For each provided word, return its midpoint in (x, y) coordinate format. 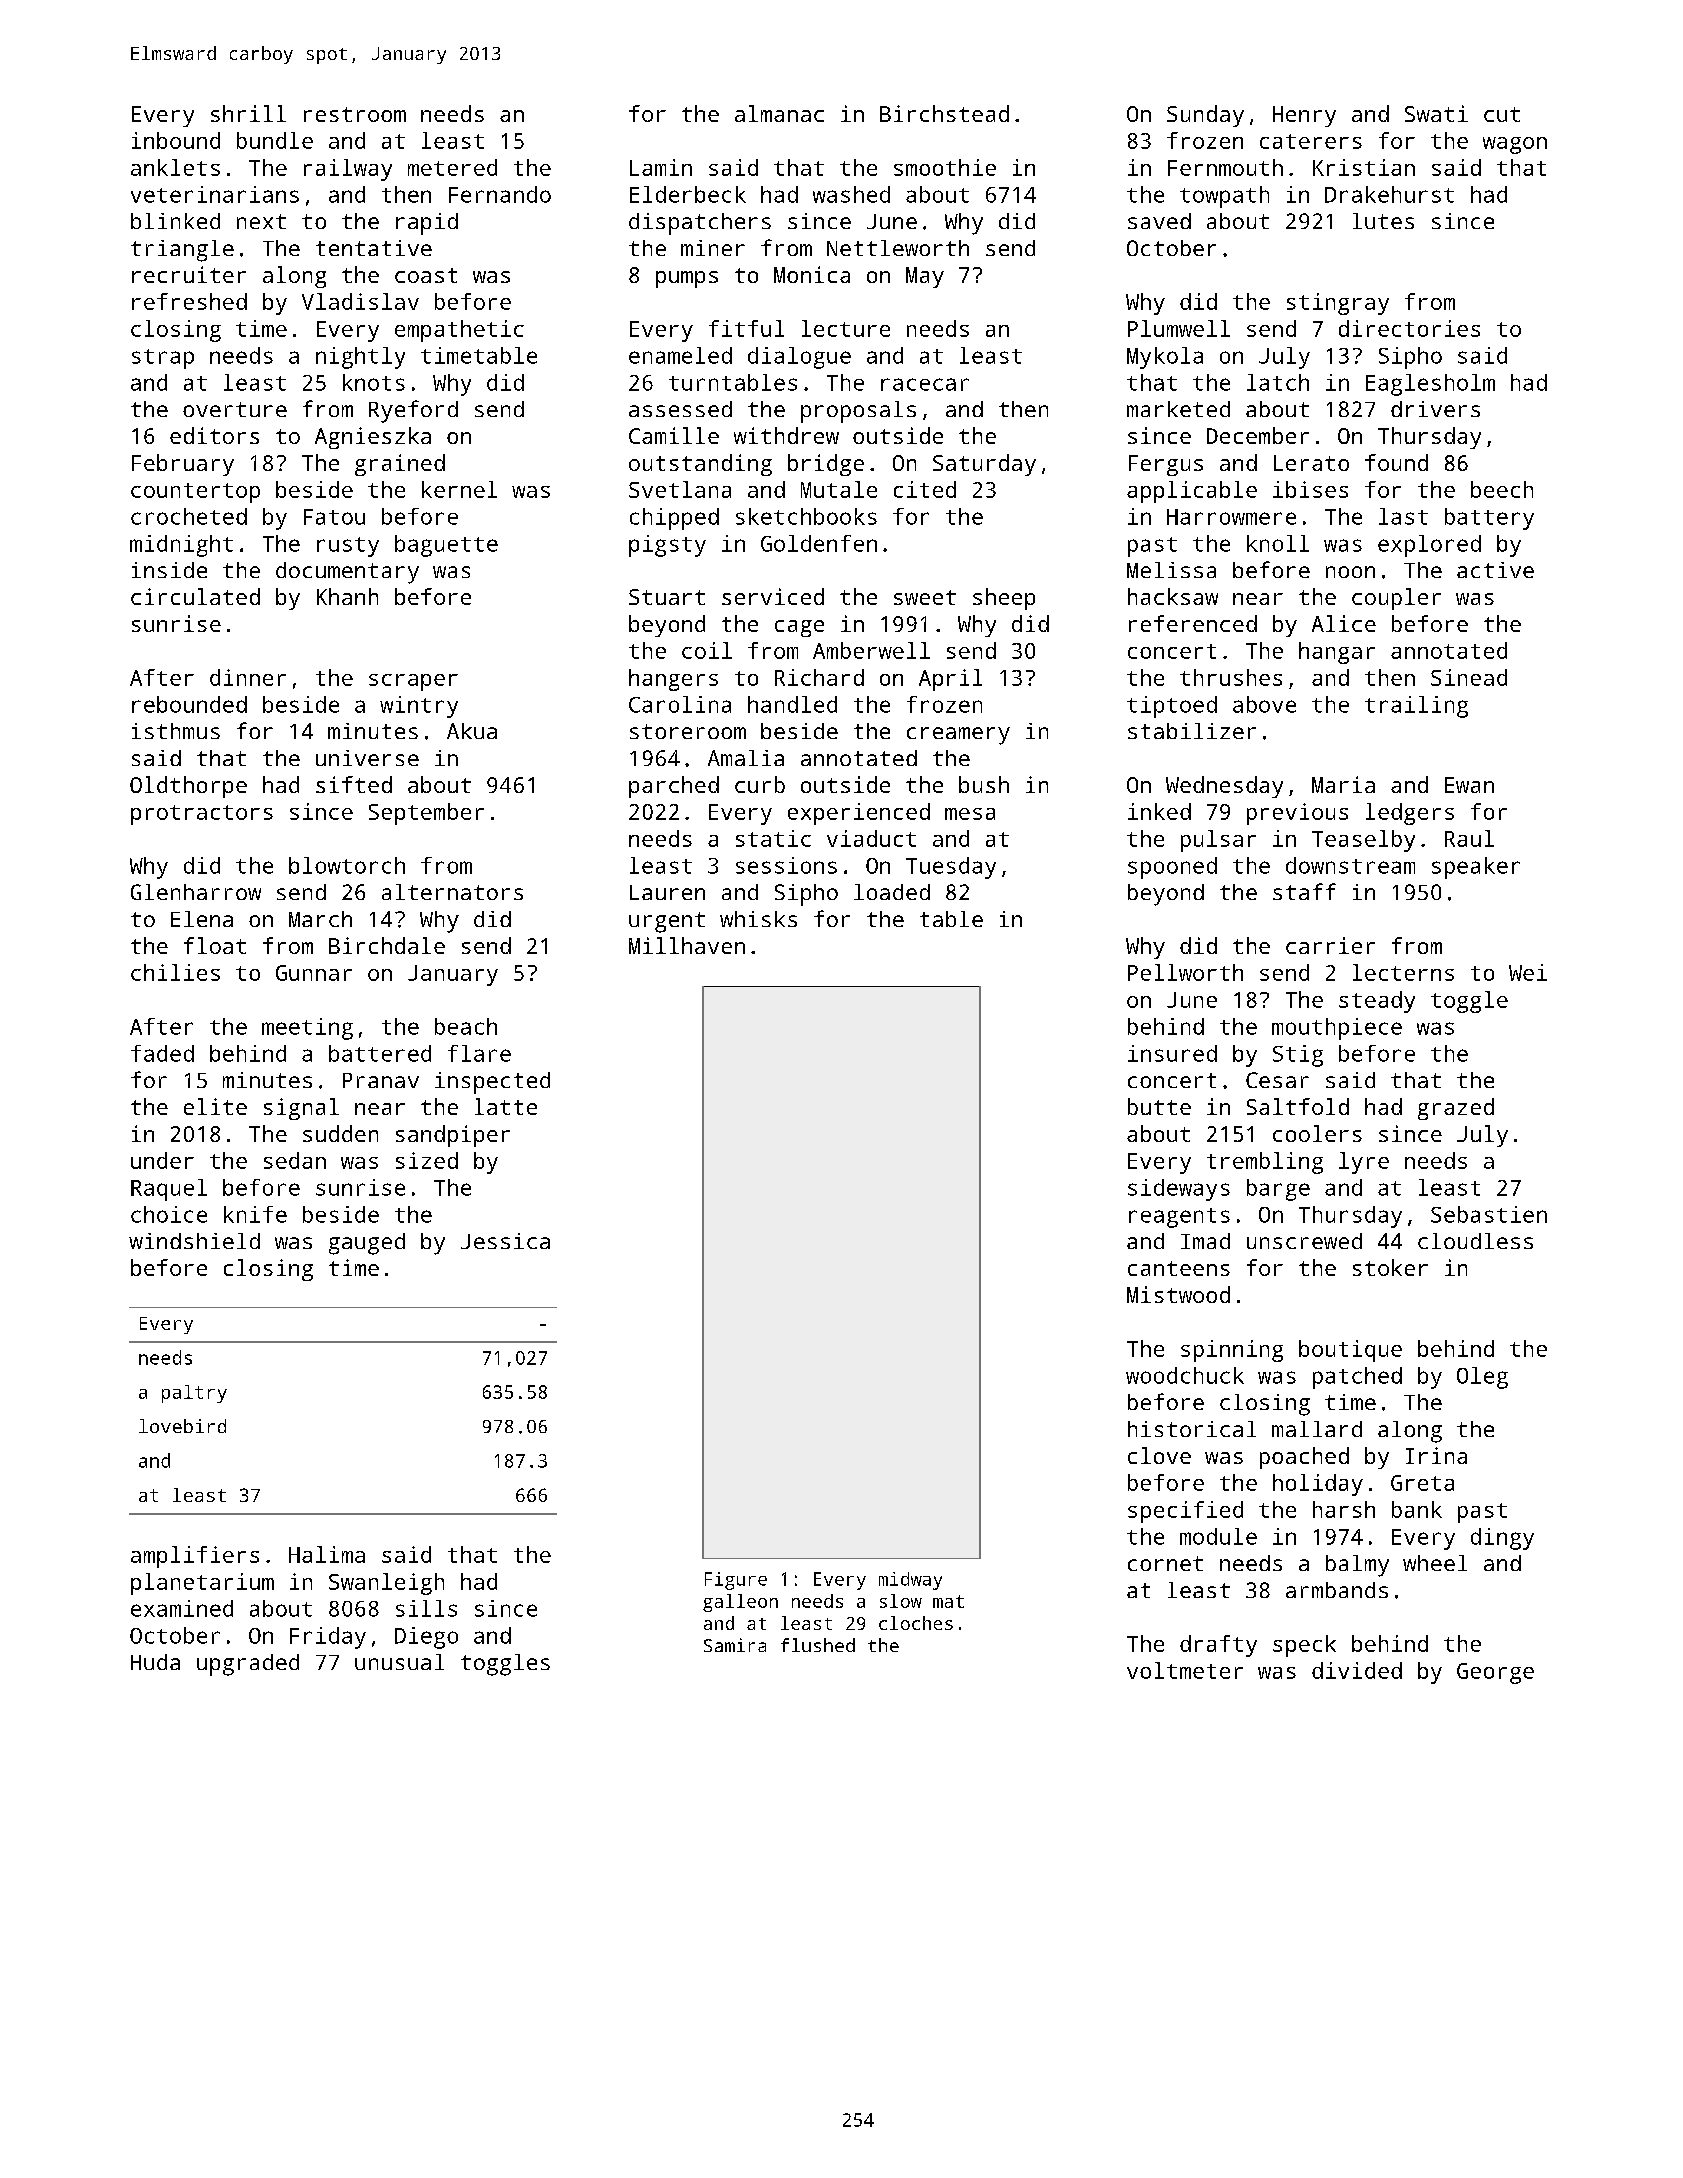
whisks (758, 919)
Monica (812, 274)
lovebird (182, 1426)
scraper (413, 682)
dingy (1502, 1539)
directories (1409, 328)
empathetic (459, 331)
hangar (1337, 653)
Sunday (1205, 116)
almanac (779, 113)
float (215, 945)
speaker (1476, 868)
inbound (176, 140)
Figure (736, 1581)
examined (182, 1608)
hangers (673, 680)
